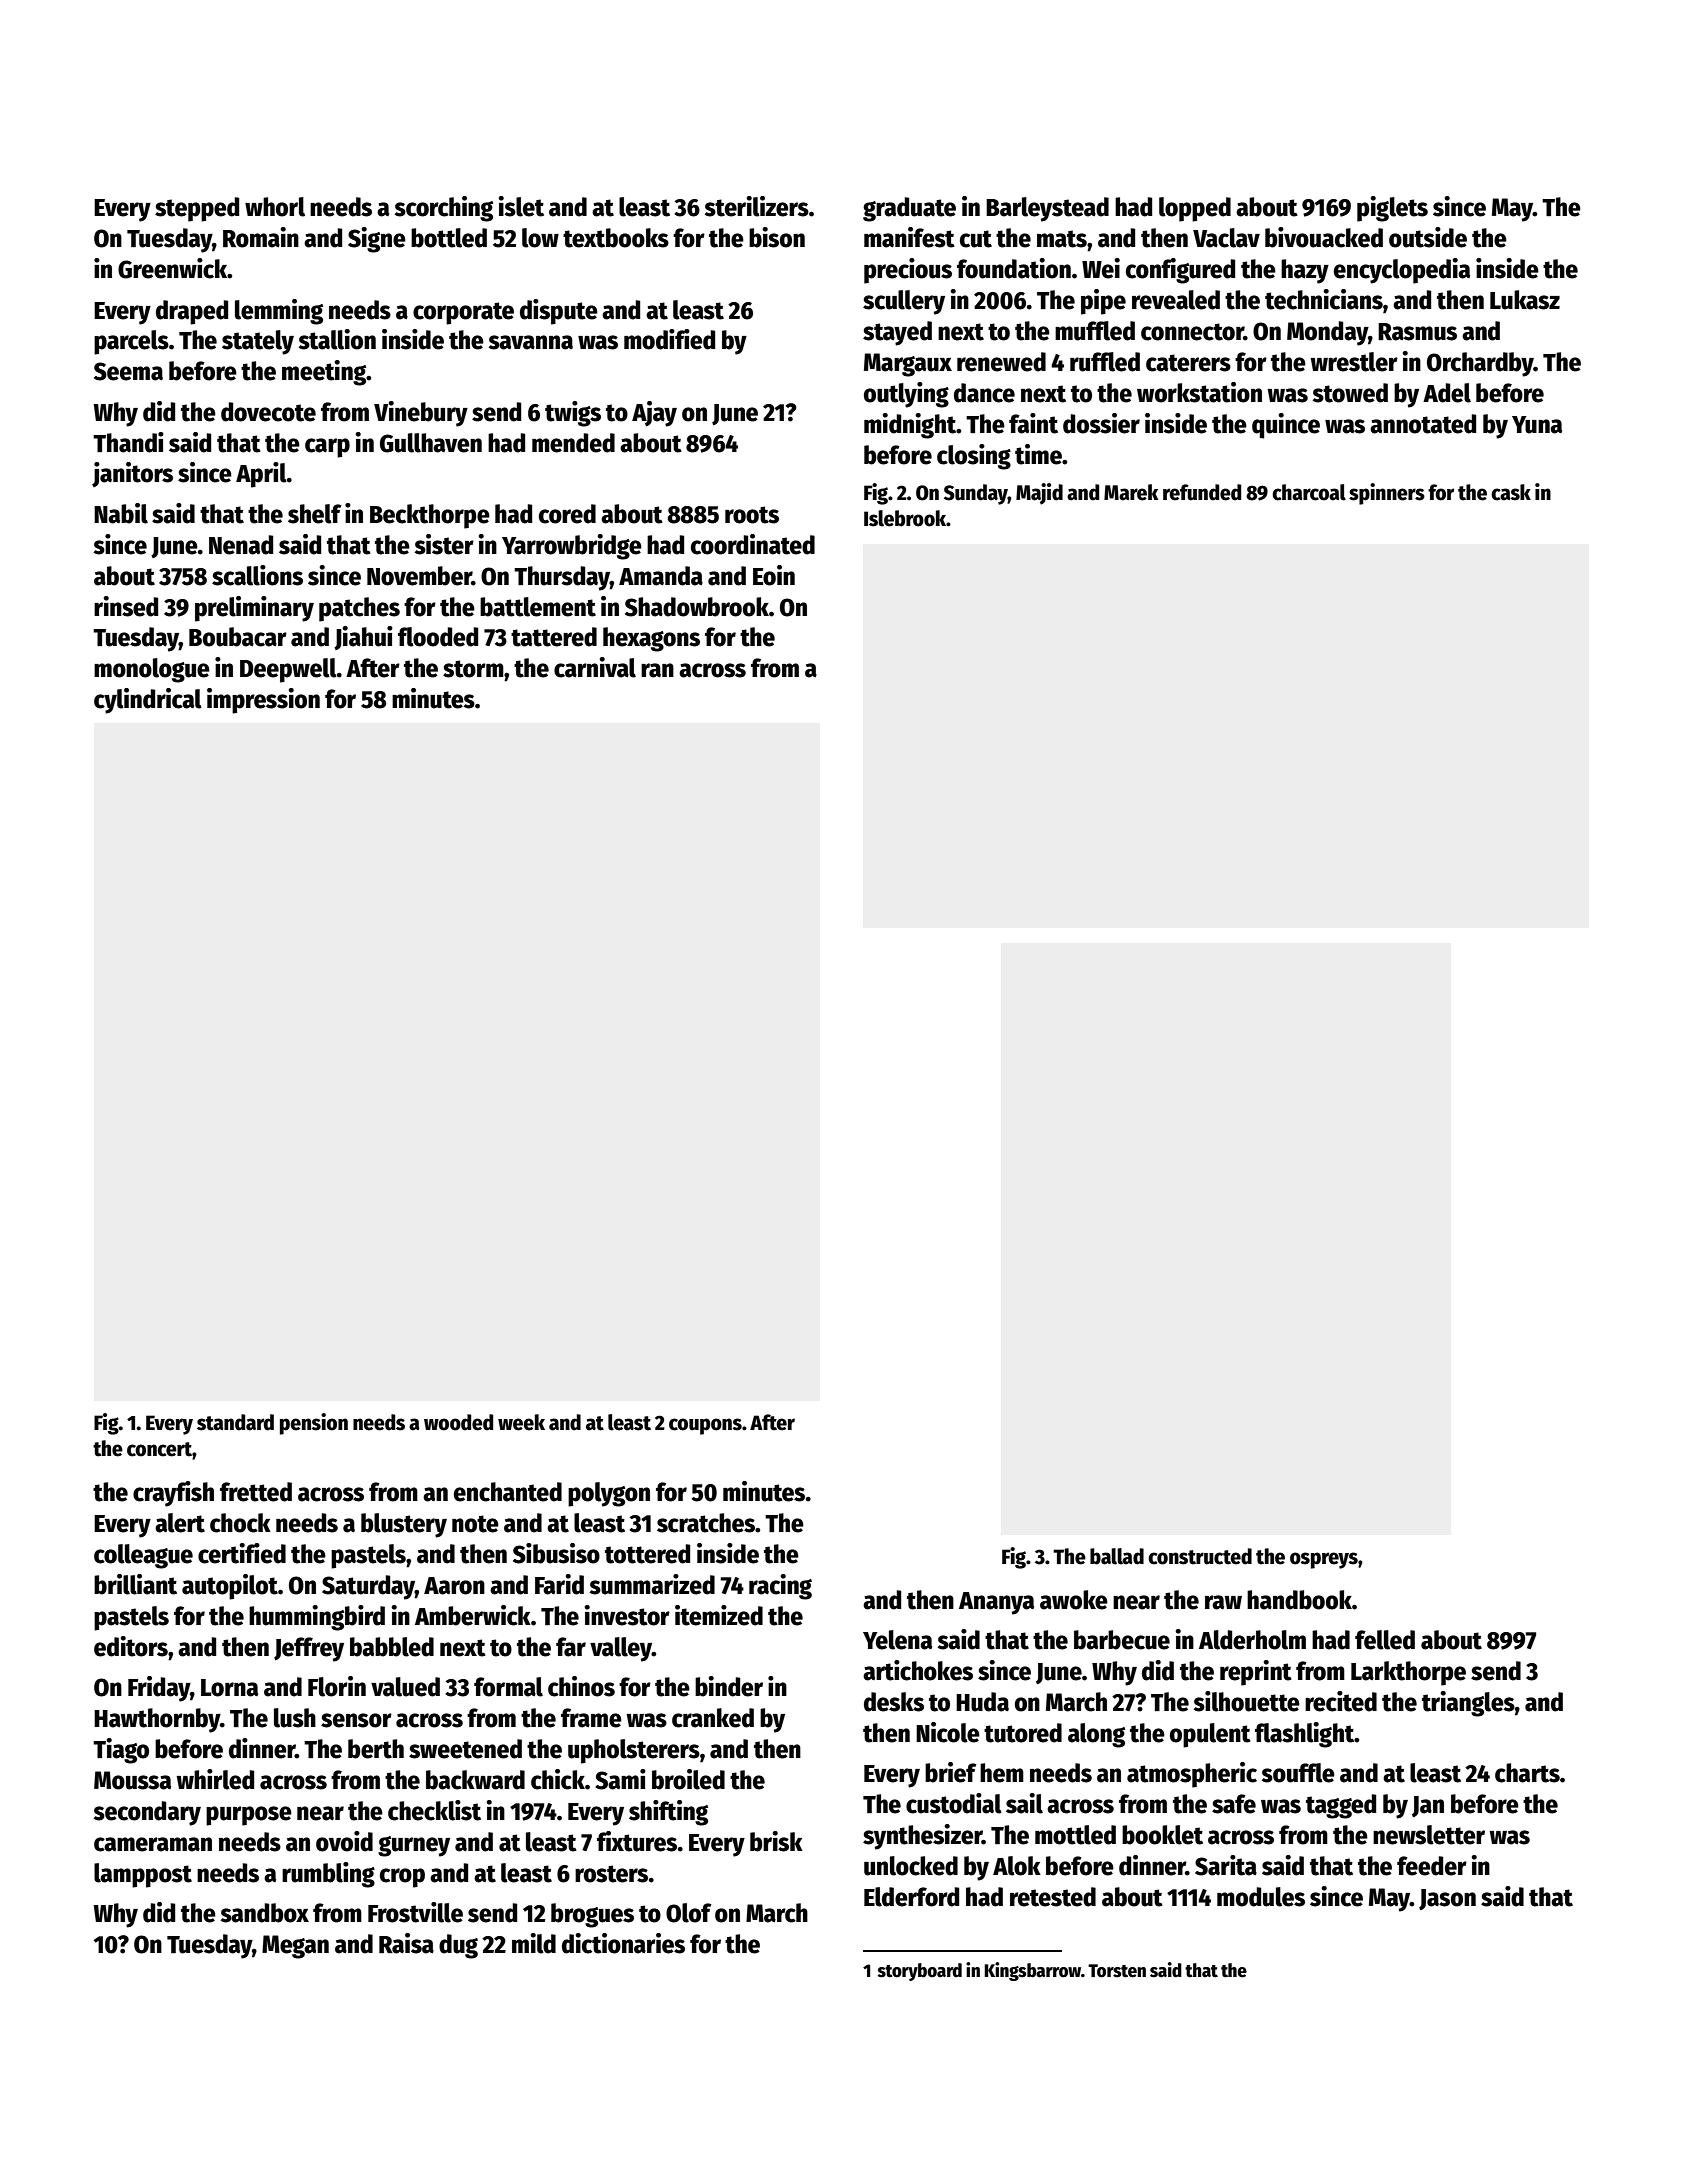 This screenshot has width=1683, height=2178. I want to click on storyboard, so click(920, 1972).
